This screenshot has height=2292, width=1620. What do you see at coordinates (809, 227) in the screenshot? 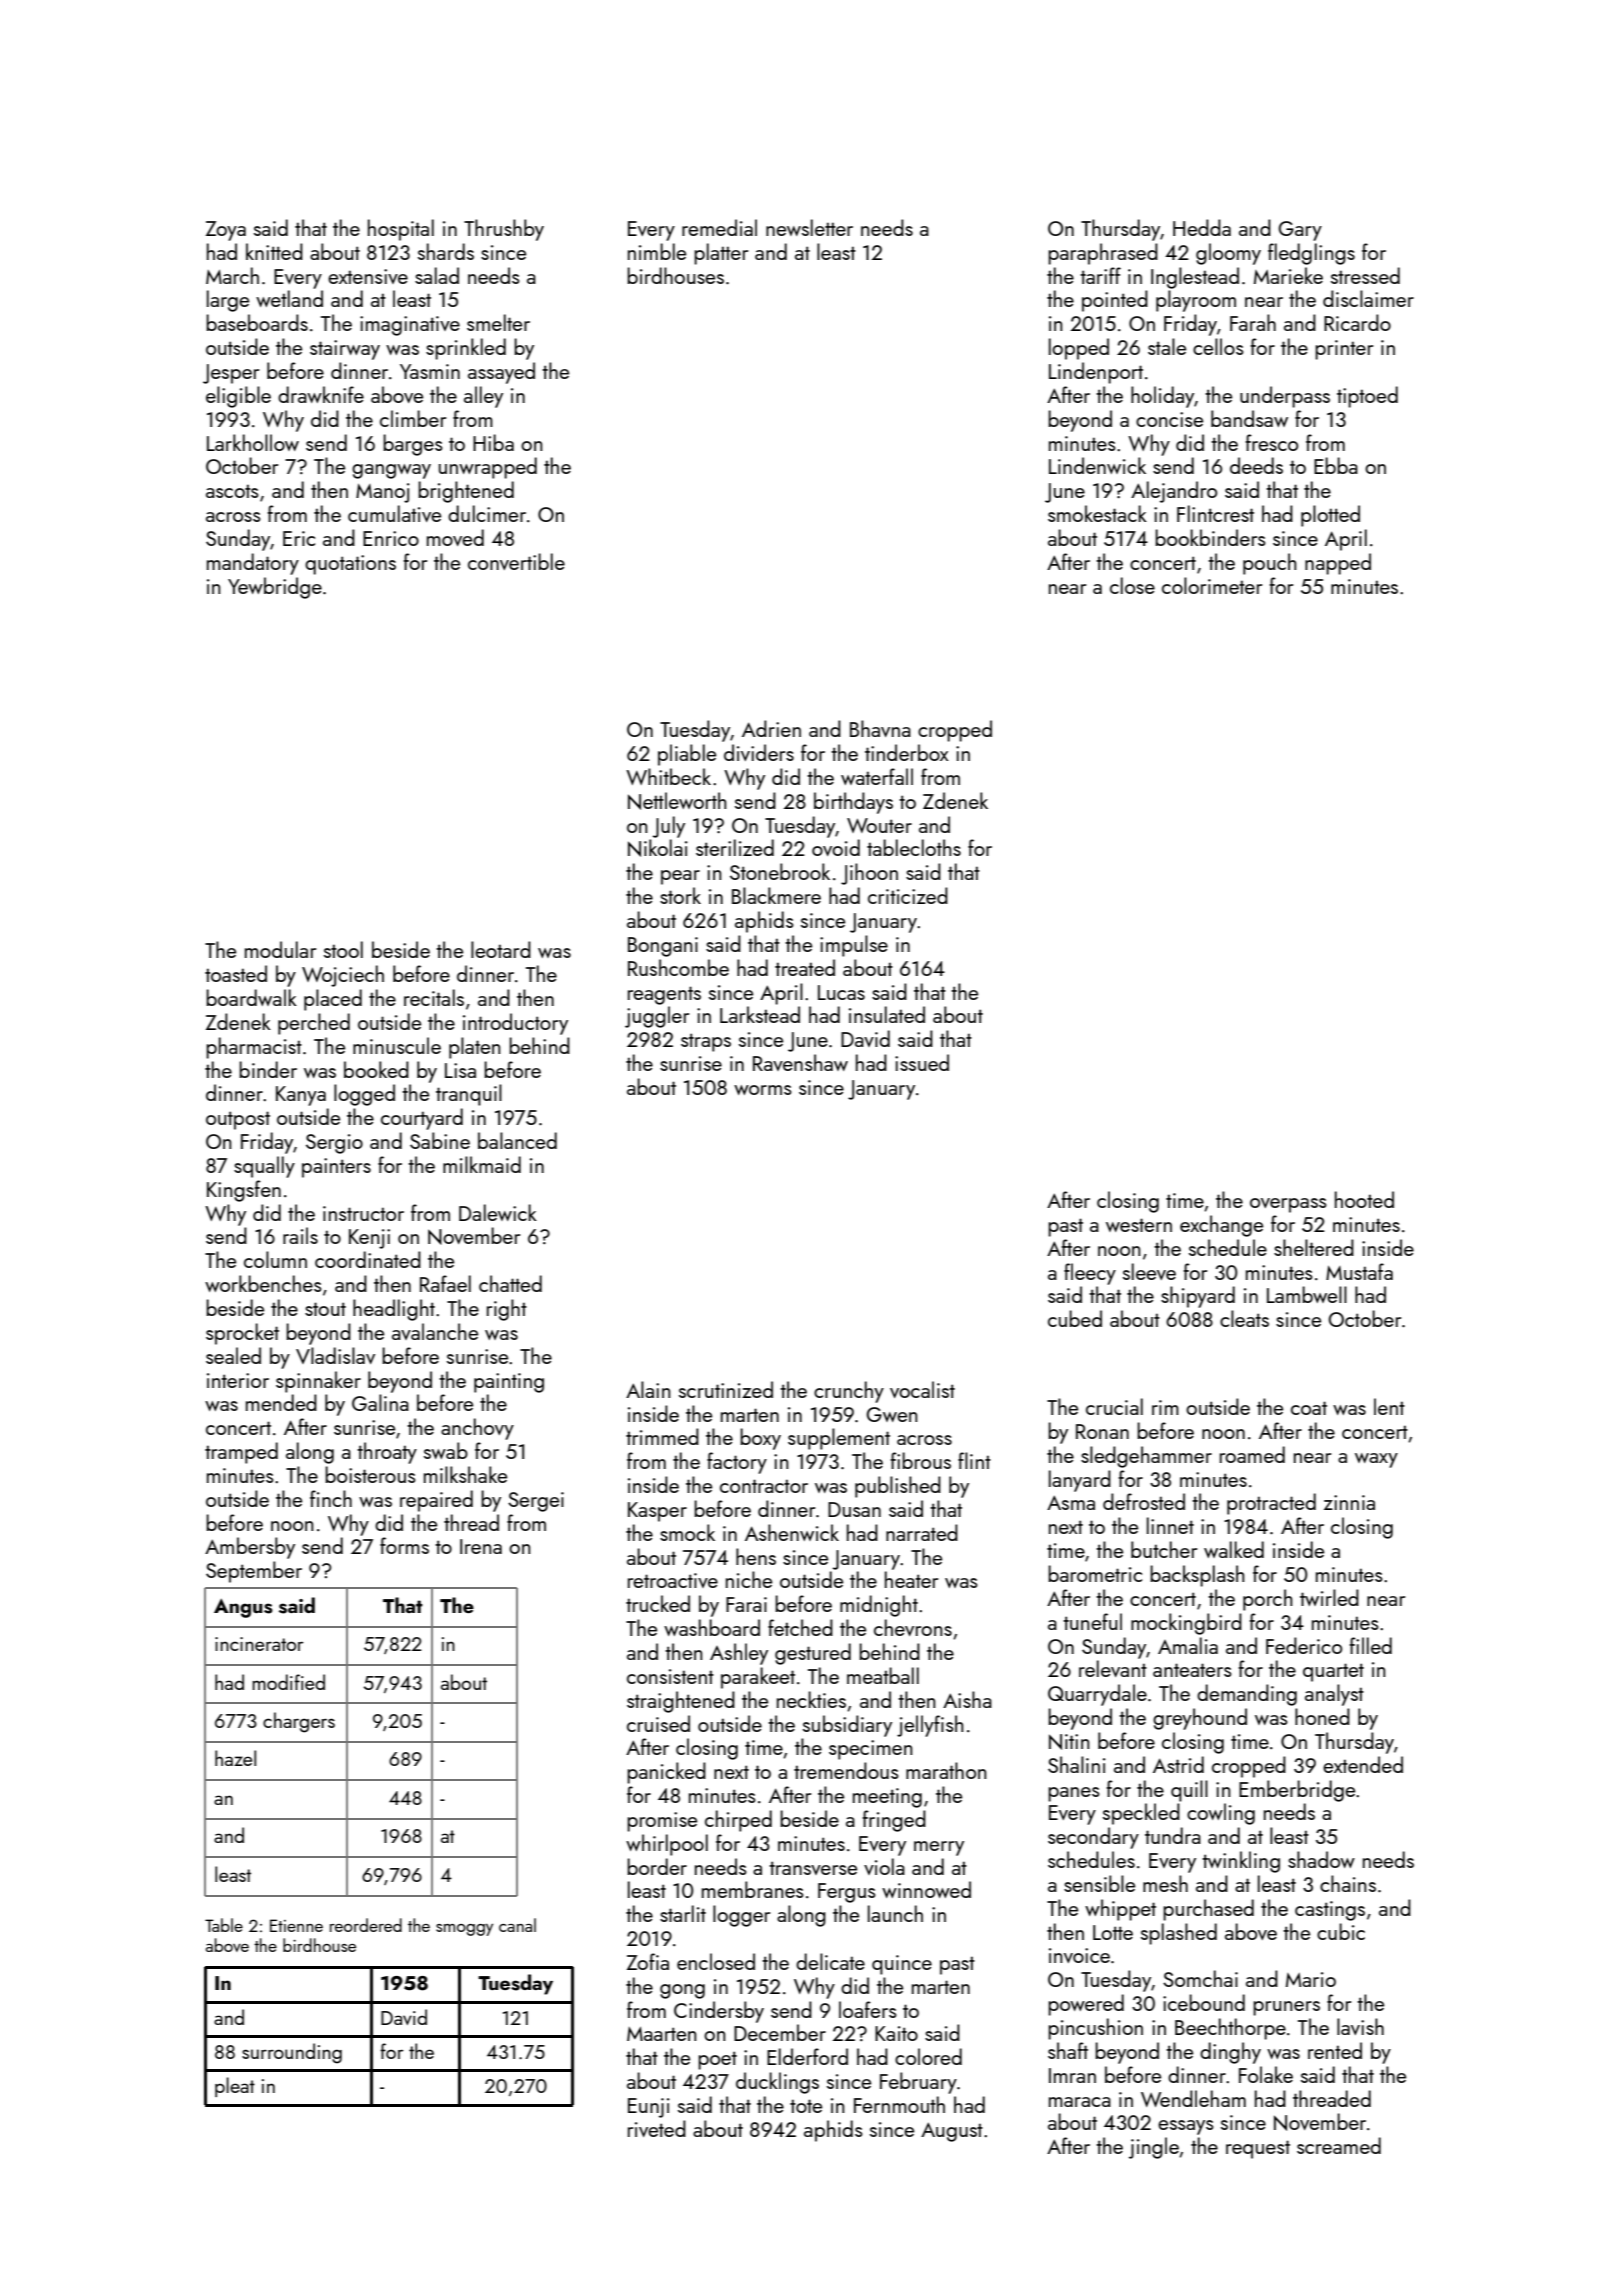
I see `newsletter` at bounding box center [809, 227].
